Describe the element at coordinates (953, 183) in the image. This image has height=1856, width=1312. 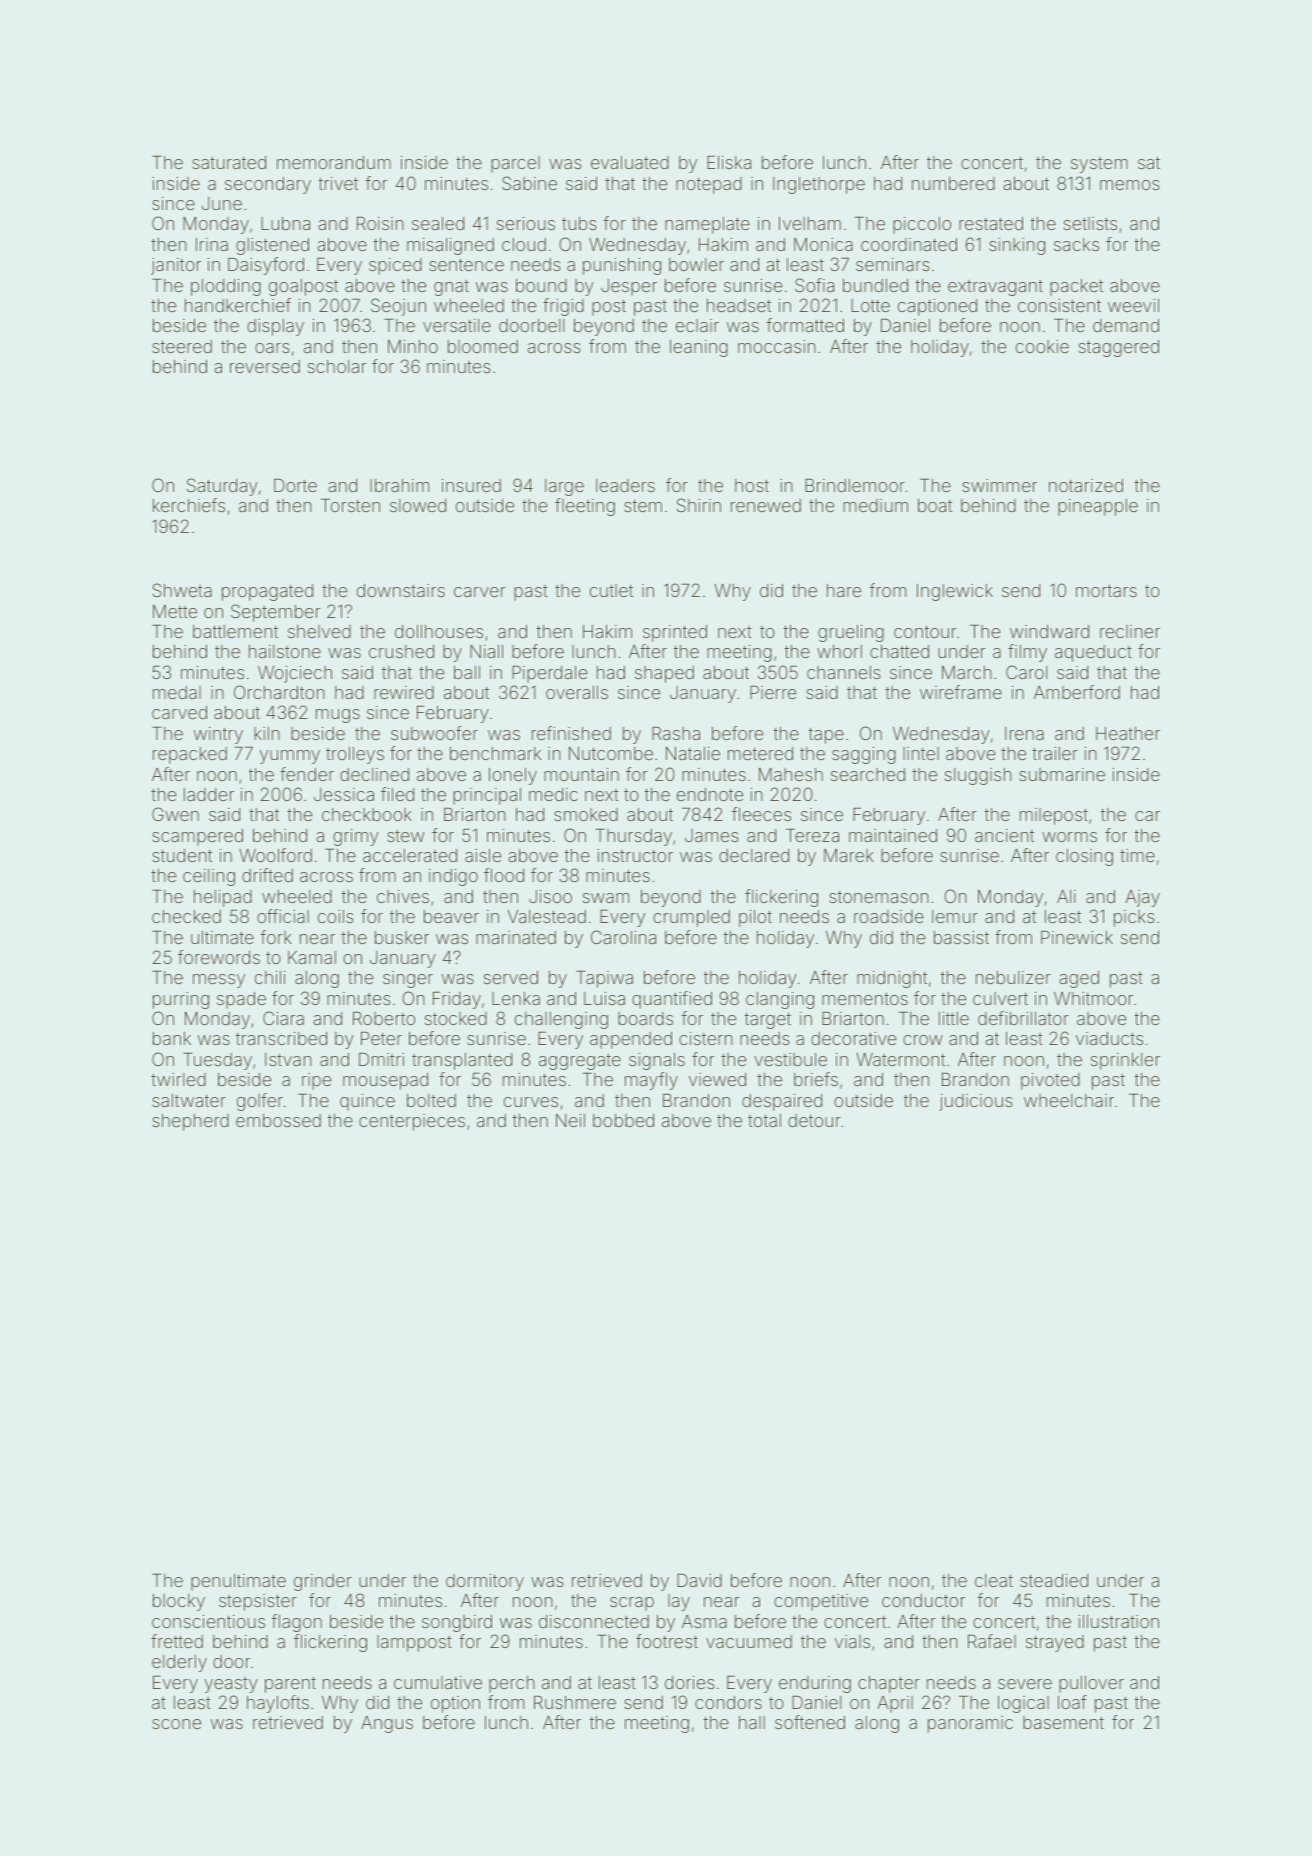
I see `numbered` at that location.
